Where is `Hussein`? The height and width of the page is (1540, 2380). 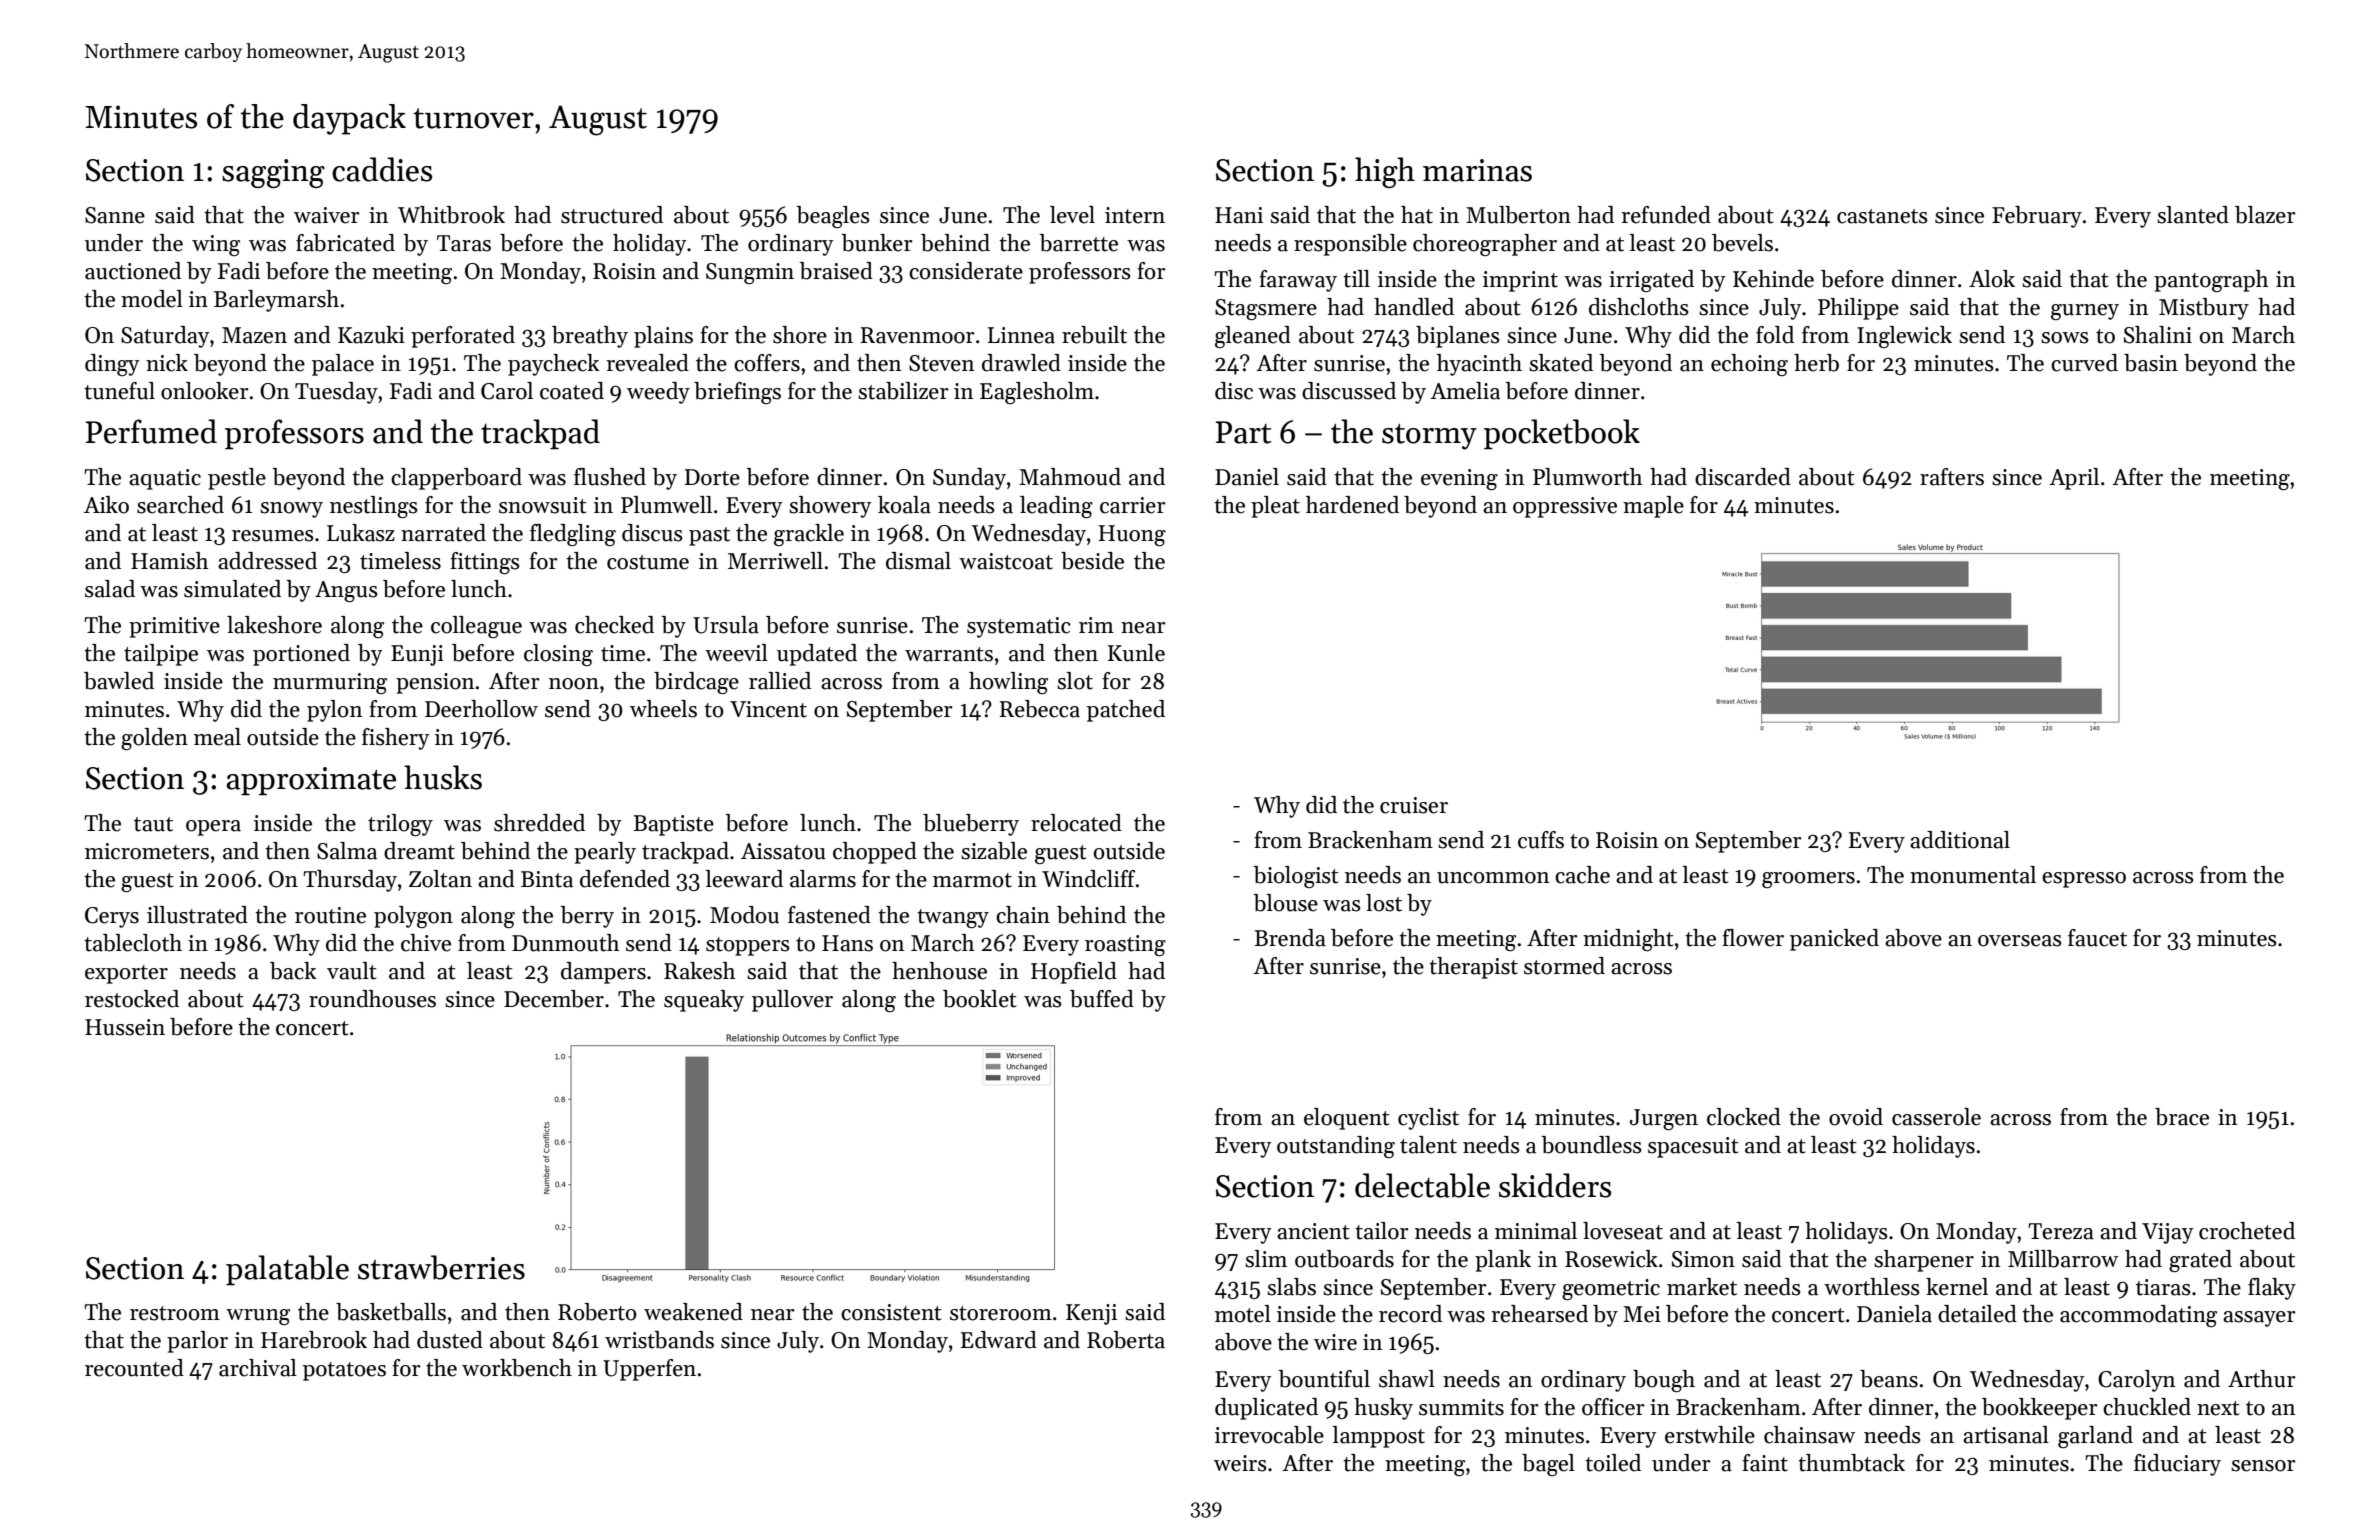
Hussein is located at coordinates (125, 1027).
